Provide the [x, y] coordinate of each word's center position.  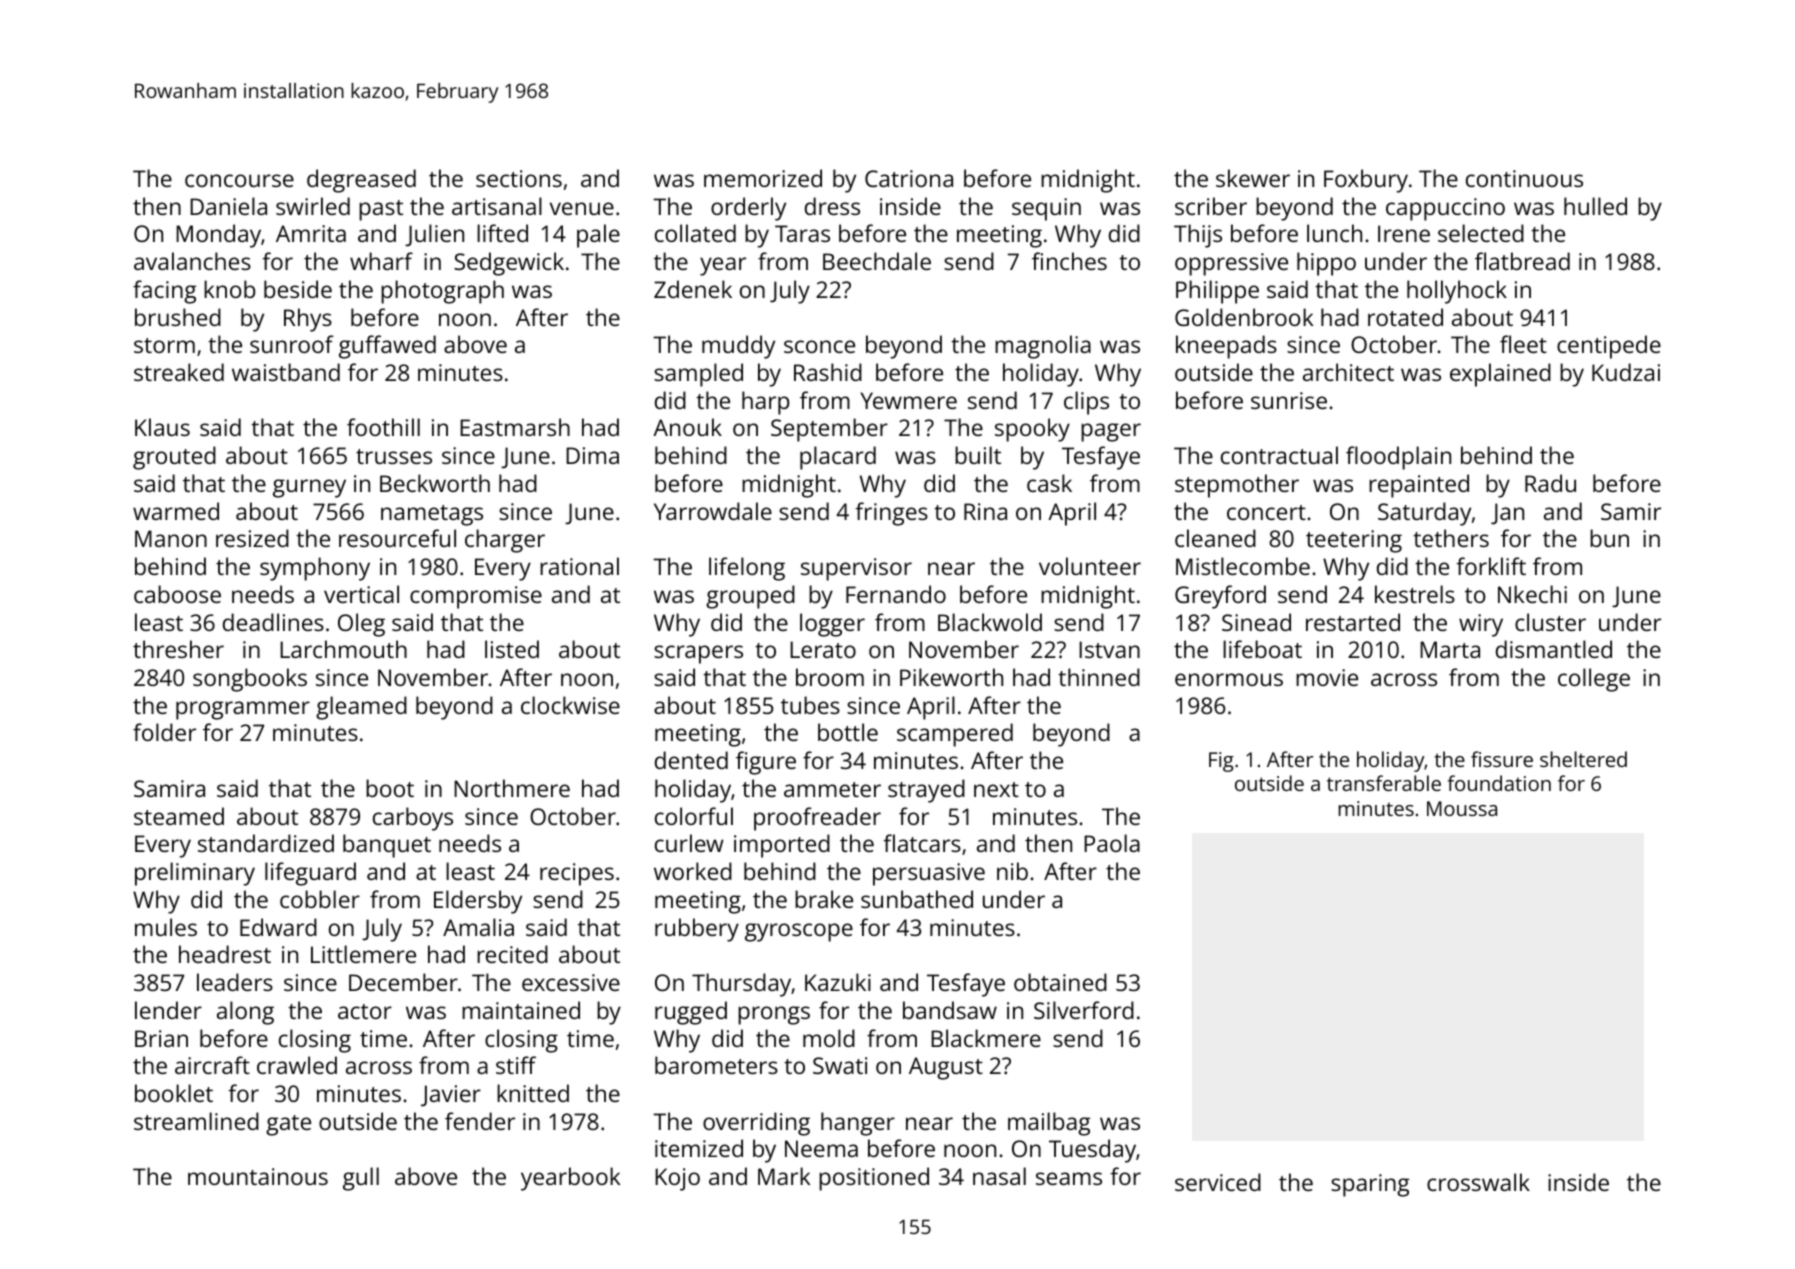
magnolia [1043, 347]
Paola [1112, 843]
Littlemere [363, 954]
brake [824, 899]
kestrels [1415, 594]
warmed [176, 511]
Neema [821, 1148]
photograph [442, 292]
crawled [297, 1065]
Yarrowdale [713, 511]
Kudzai [1626, 372]
